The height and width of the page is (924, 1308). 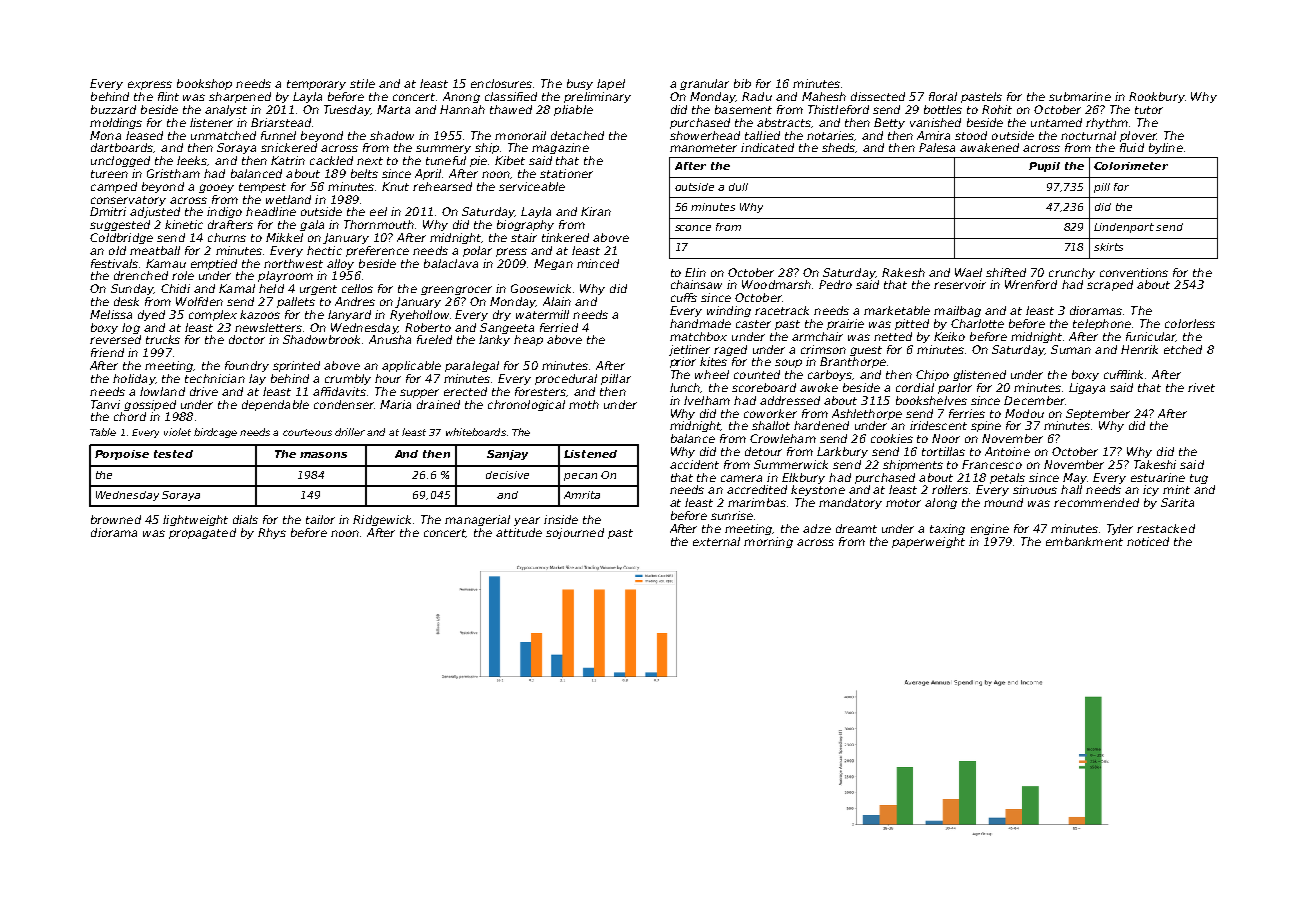 I want to click on attitude, so click(x=519, y=532).
